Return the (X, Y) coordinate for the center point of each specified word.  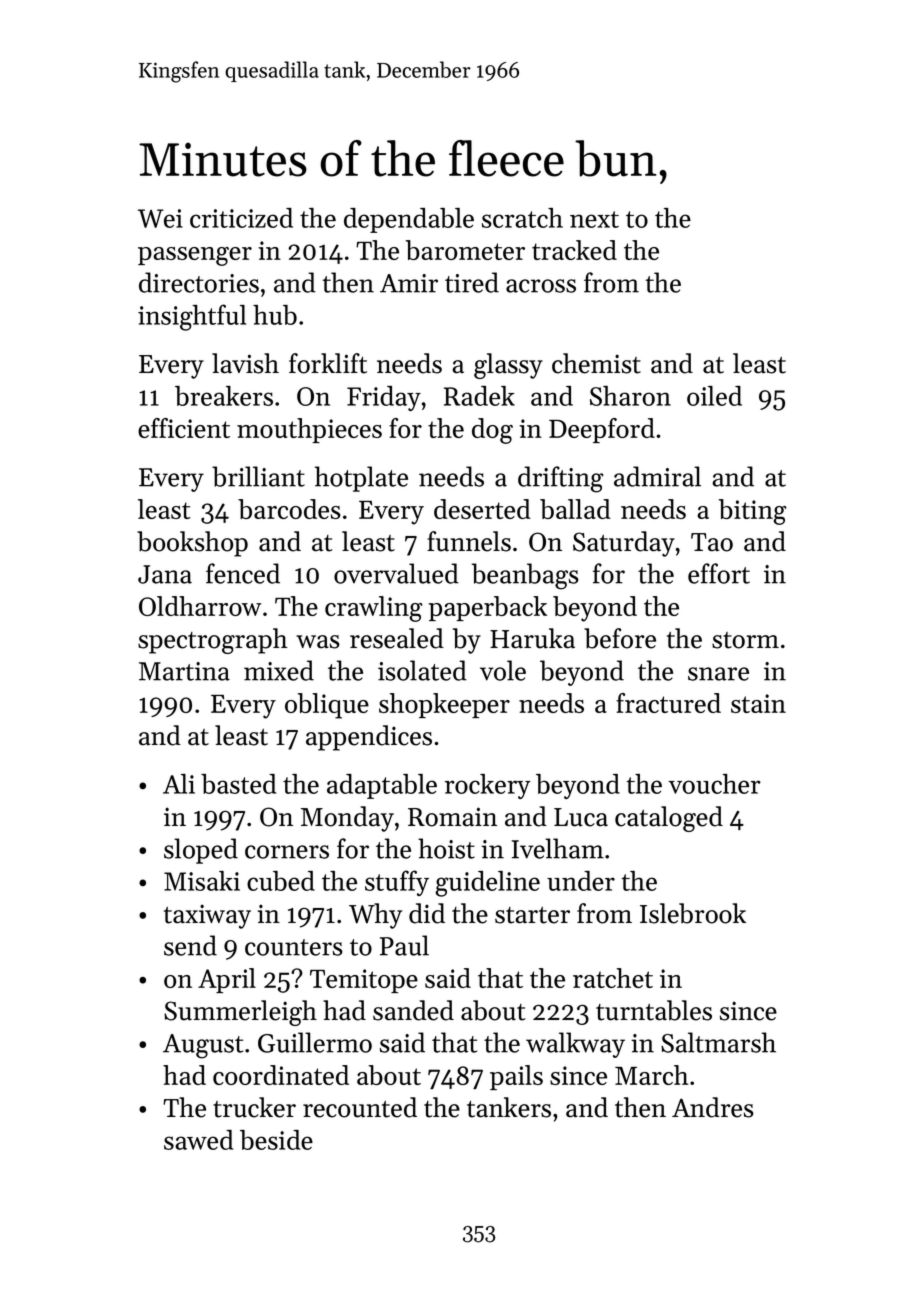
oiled (714, 396)
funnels (469, 541)
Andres (713, 1107)
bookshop (192, 544)
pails (516, 1077)
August (203, 1046)
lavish (245, 363)
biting (752, 512)
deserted (482, 509)
